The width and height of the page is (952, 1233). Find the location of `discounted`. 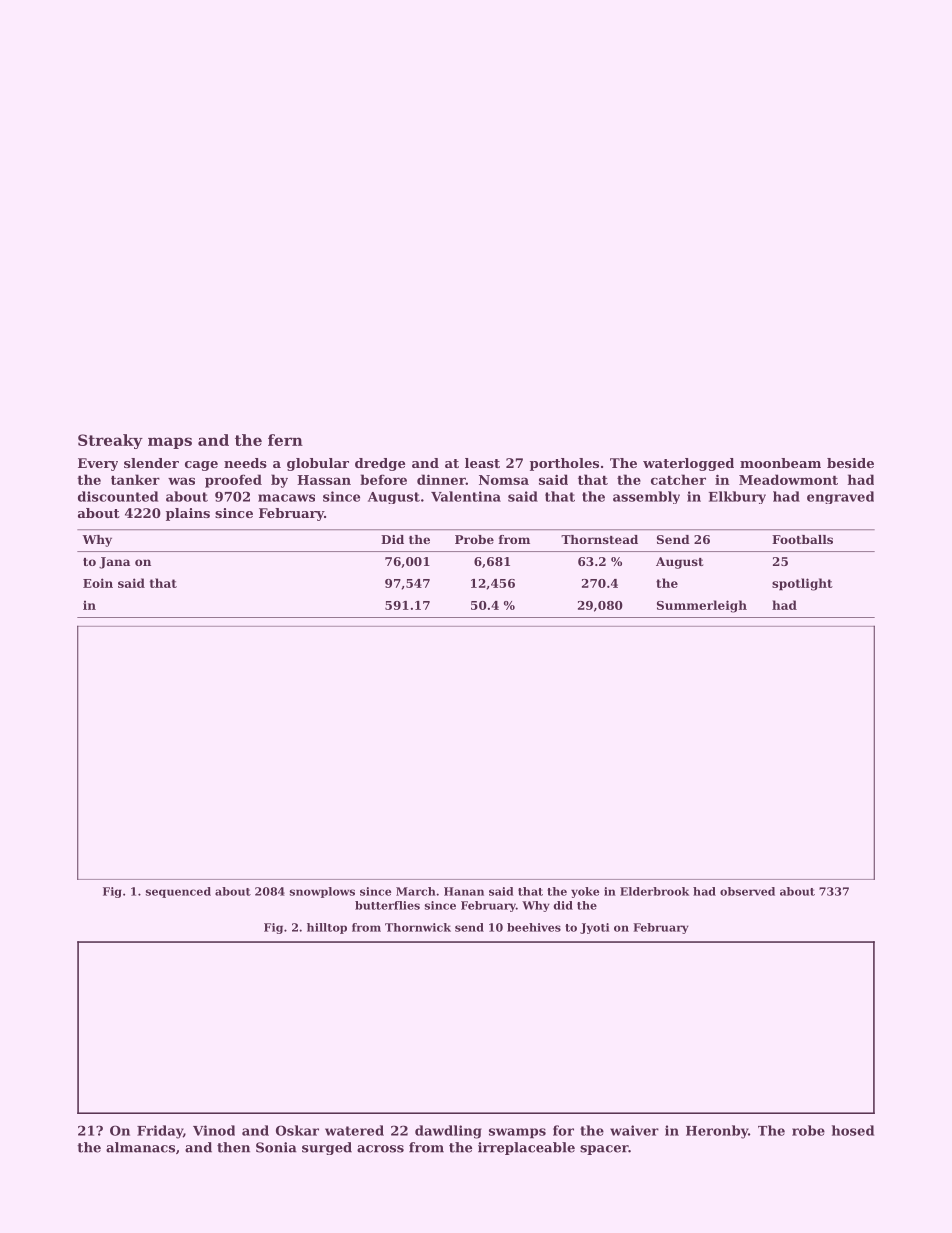

discounted is located at coordinates (118, 496).
